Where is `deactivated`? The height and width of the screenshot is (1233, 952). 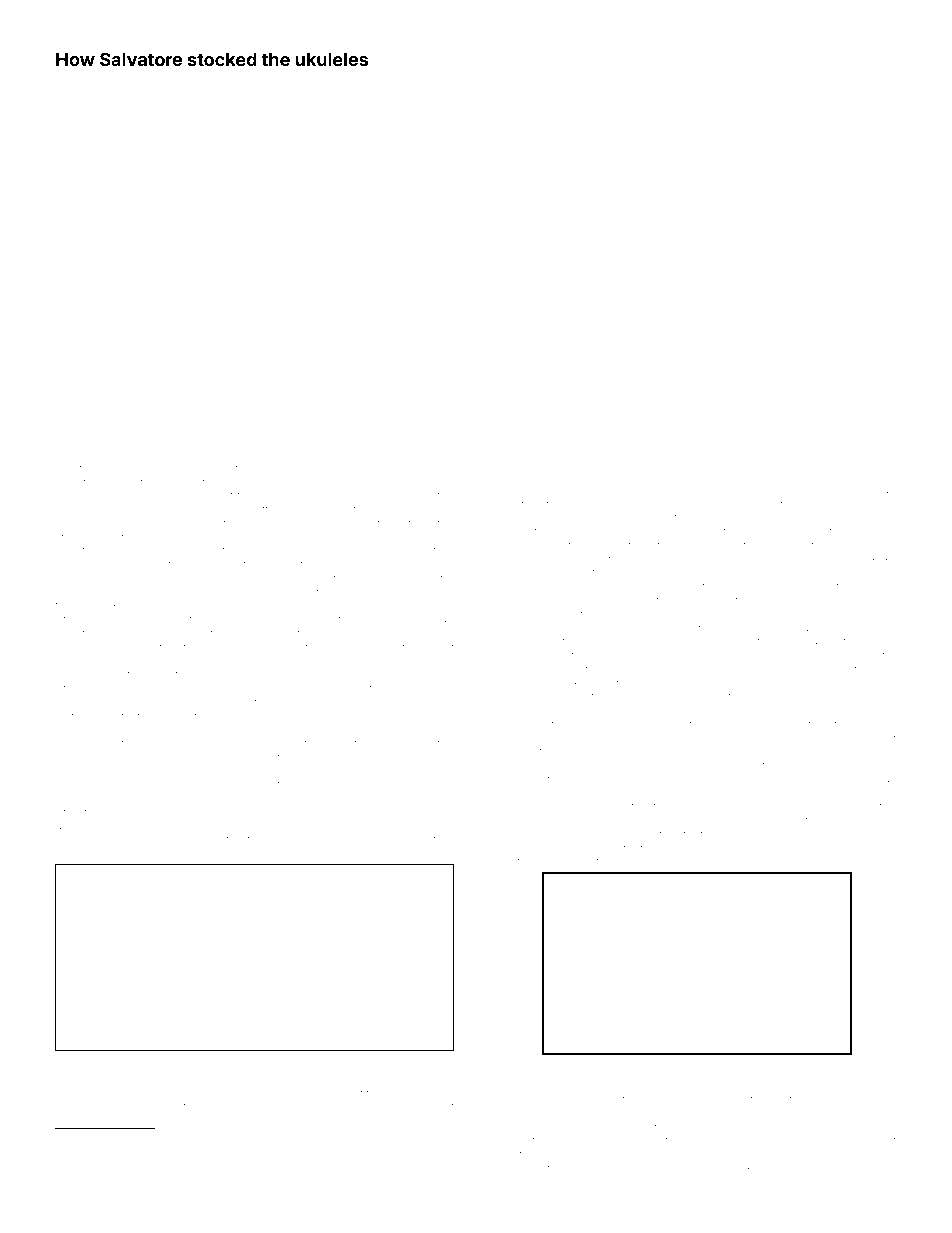 deactivated is located at coordinates (388, 648).
